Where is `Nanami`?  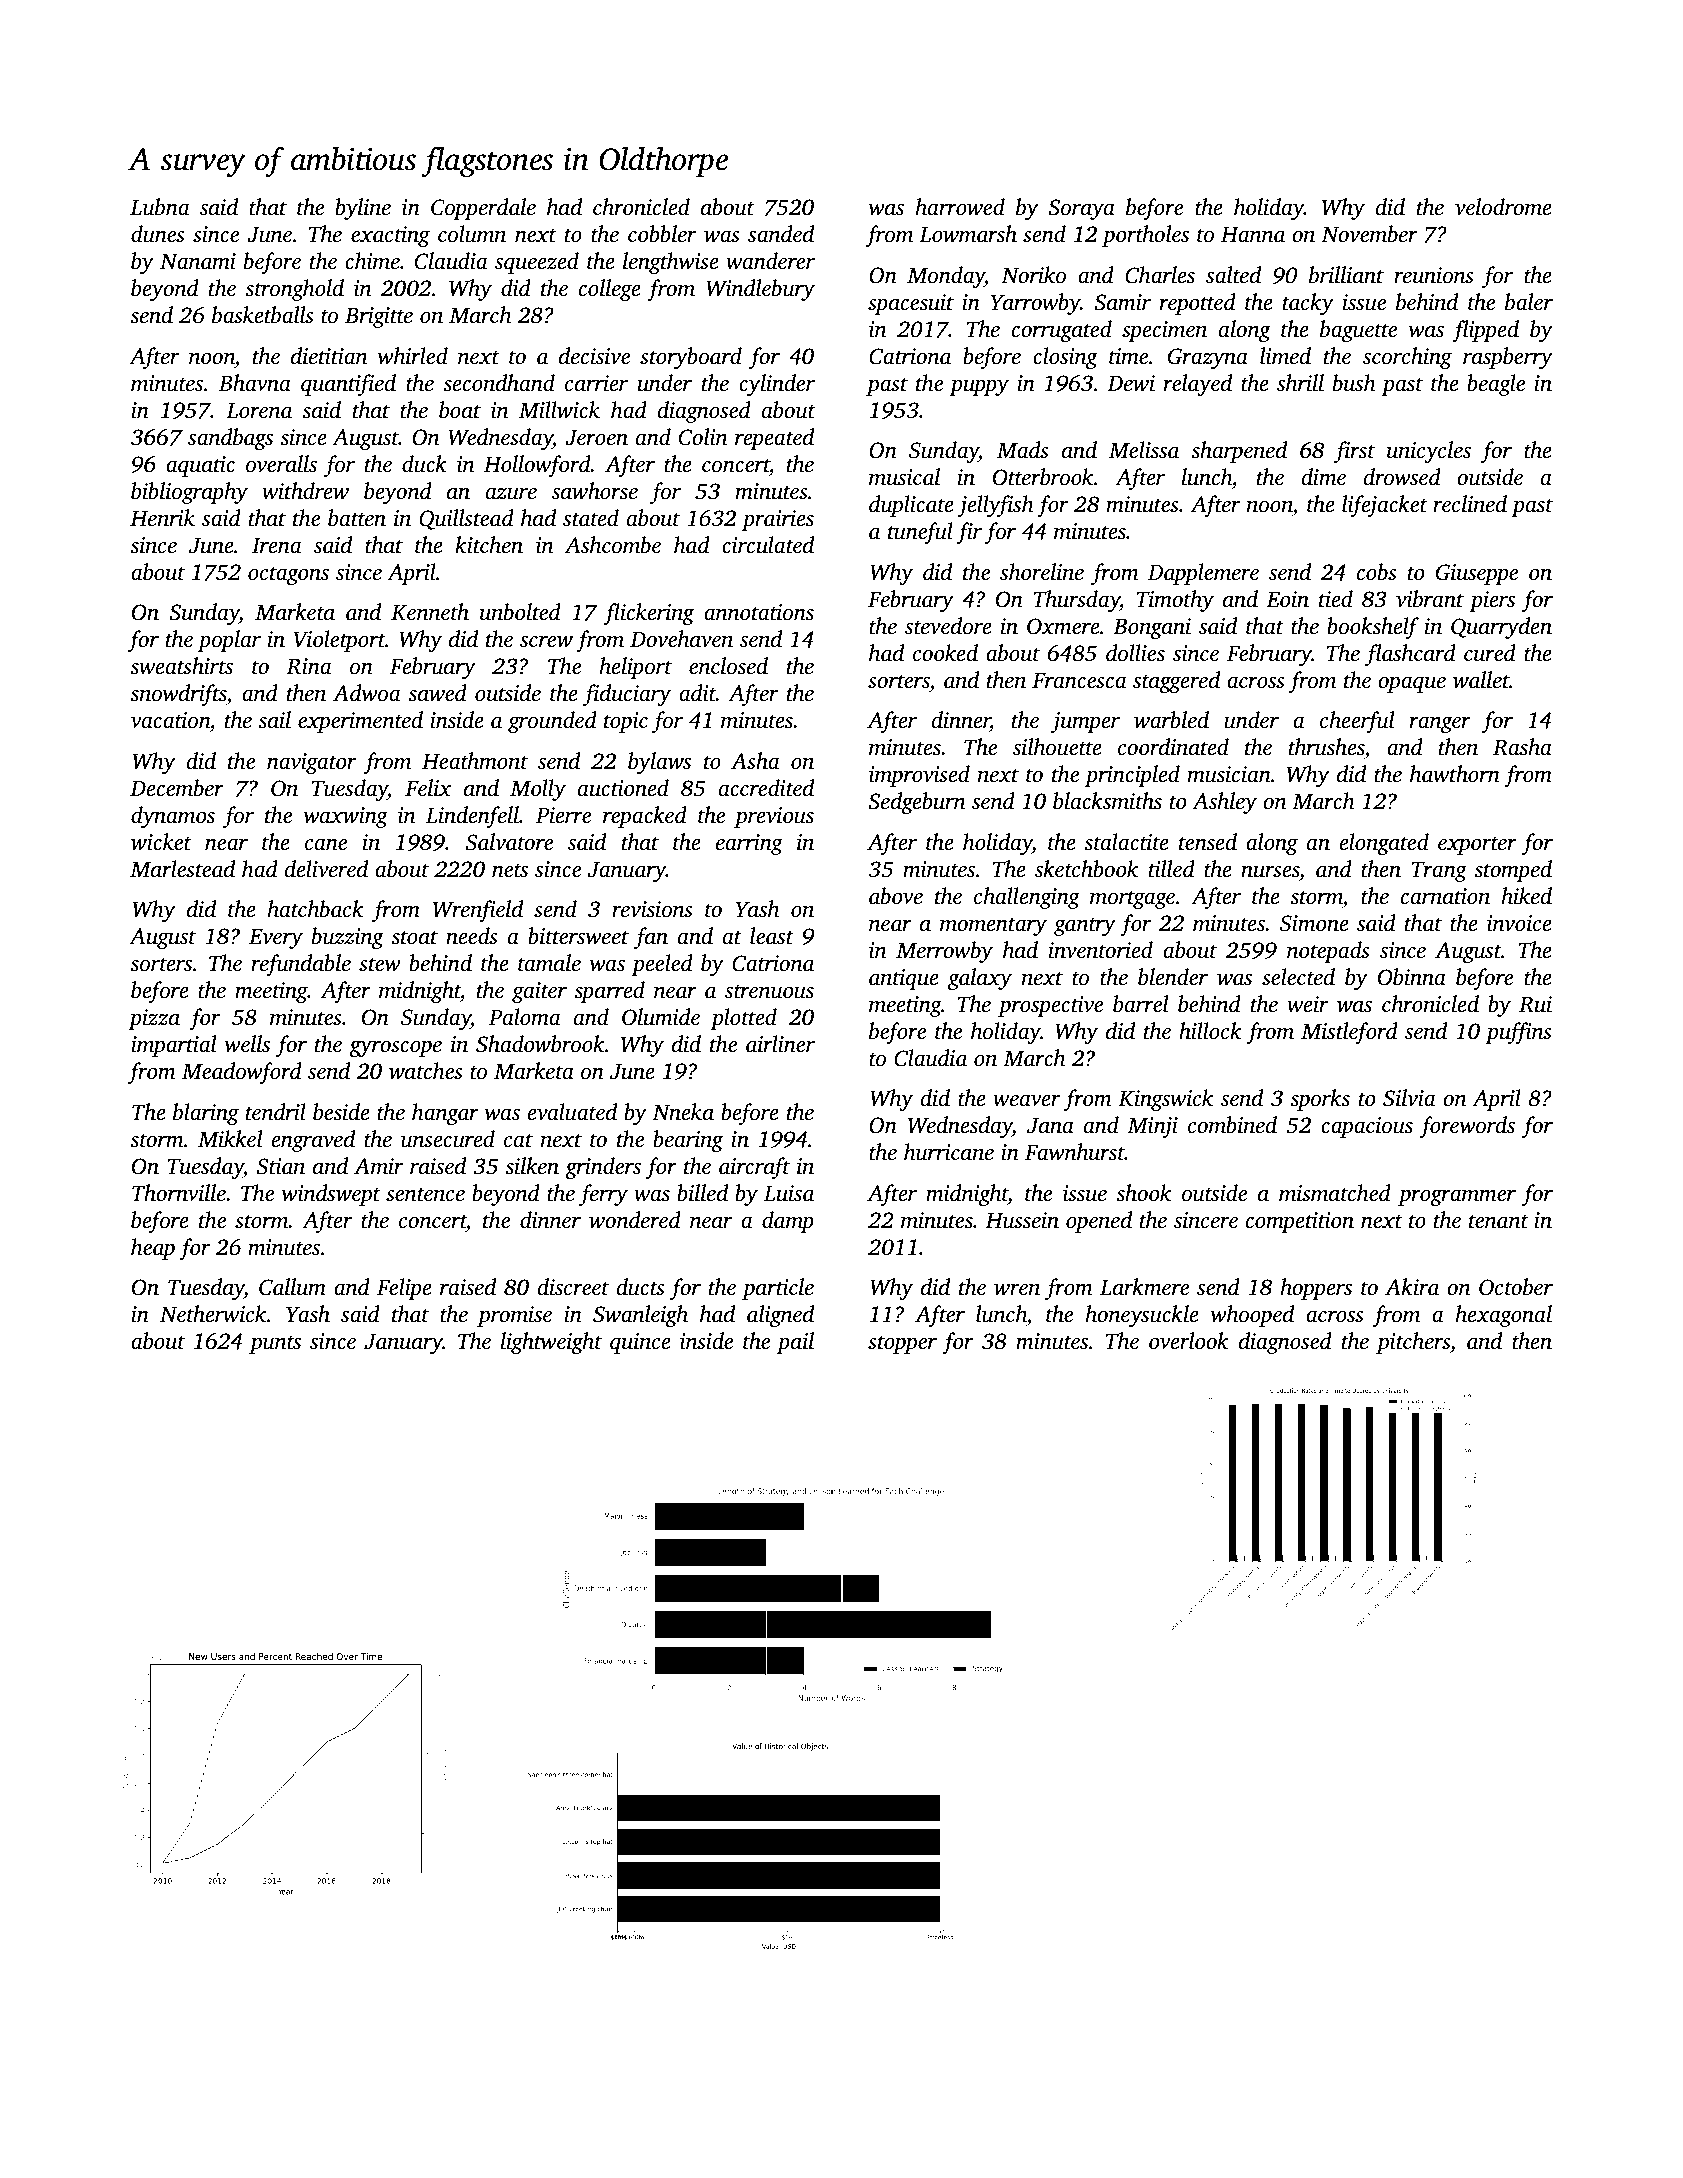 Nanami is located at coordinates (198, 261).
